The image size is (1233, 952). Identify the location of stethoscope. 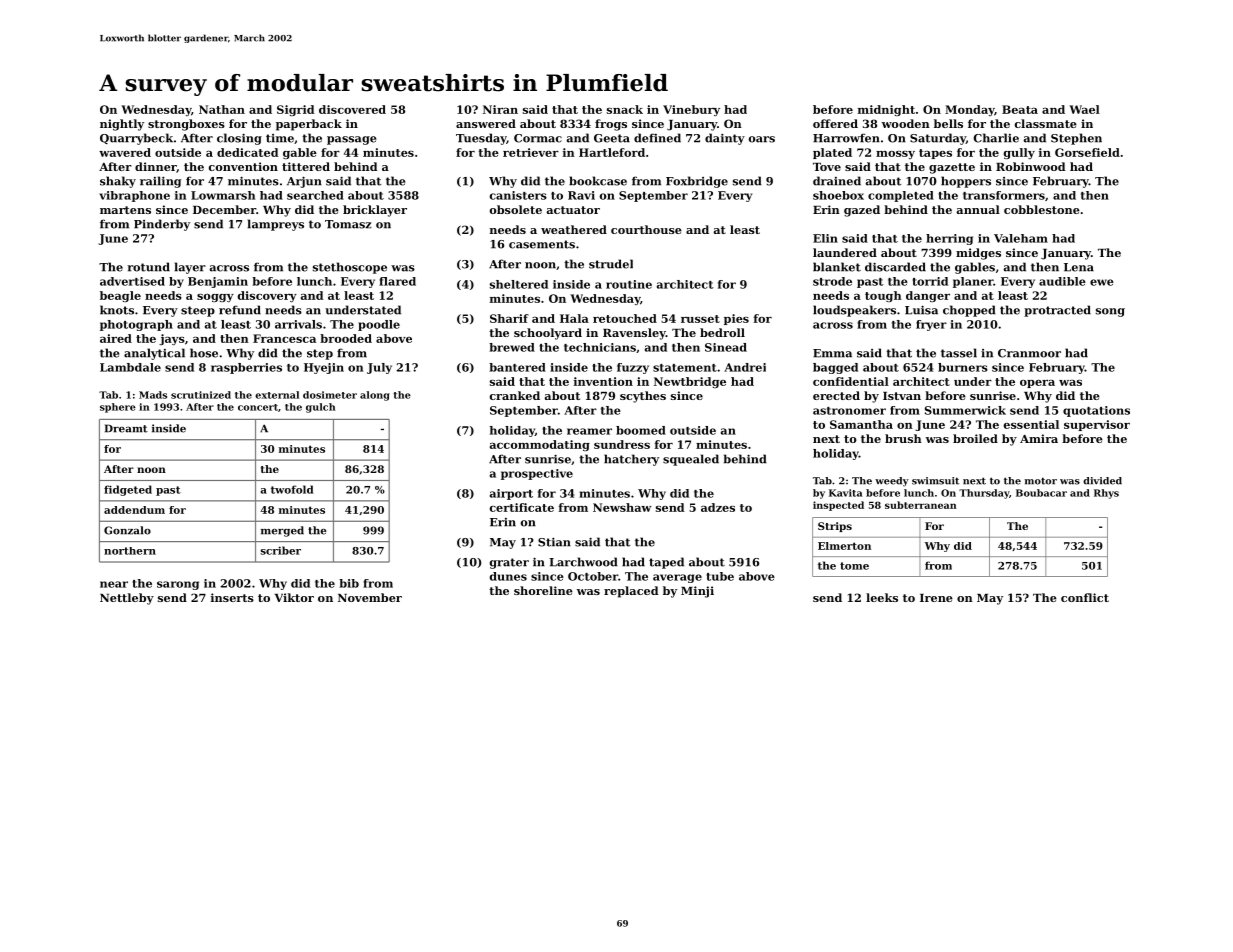
(350, 268).
